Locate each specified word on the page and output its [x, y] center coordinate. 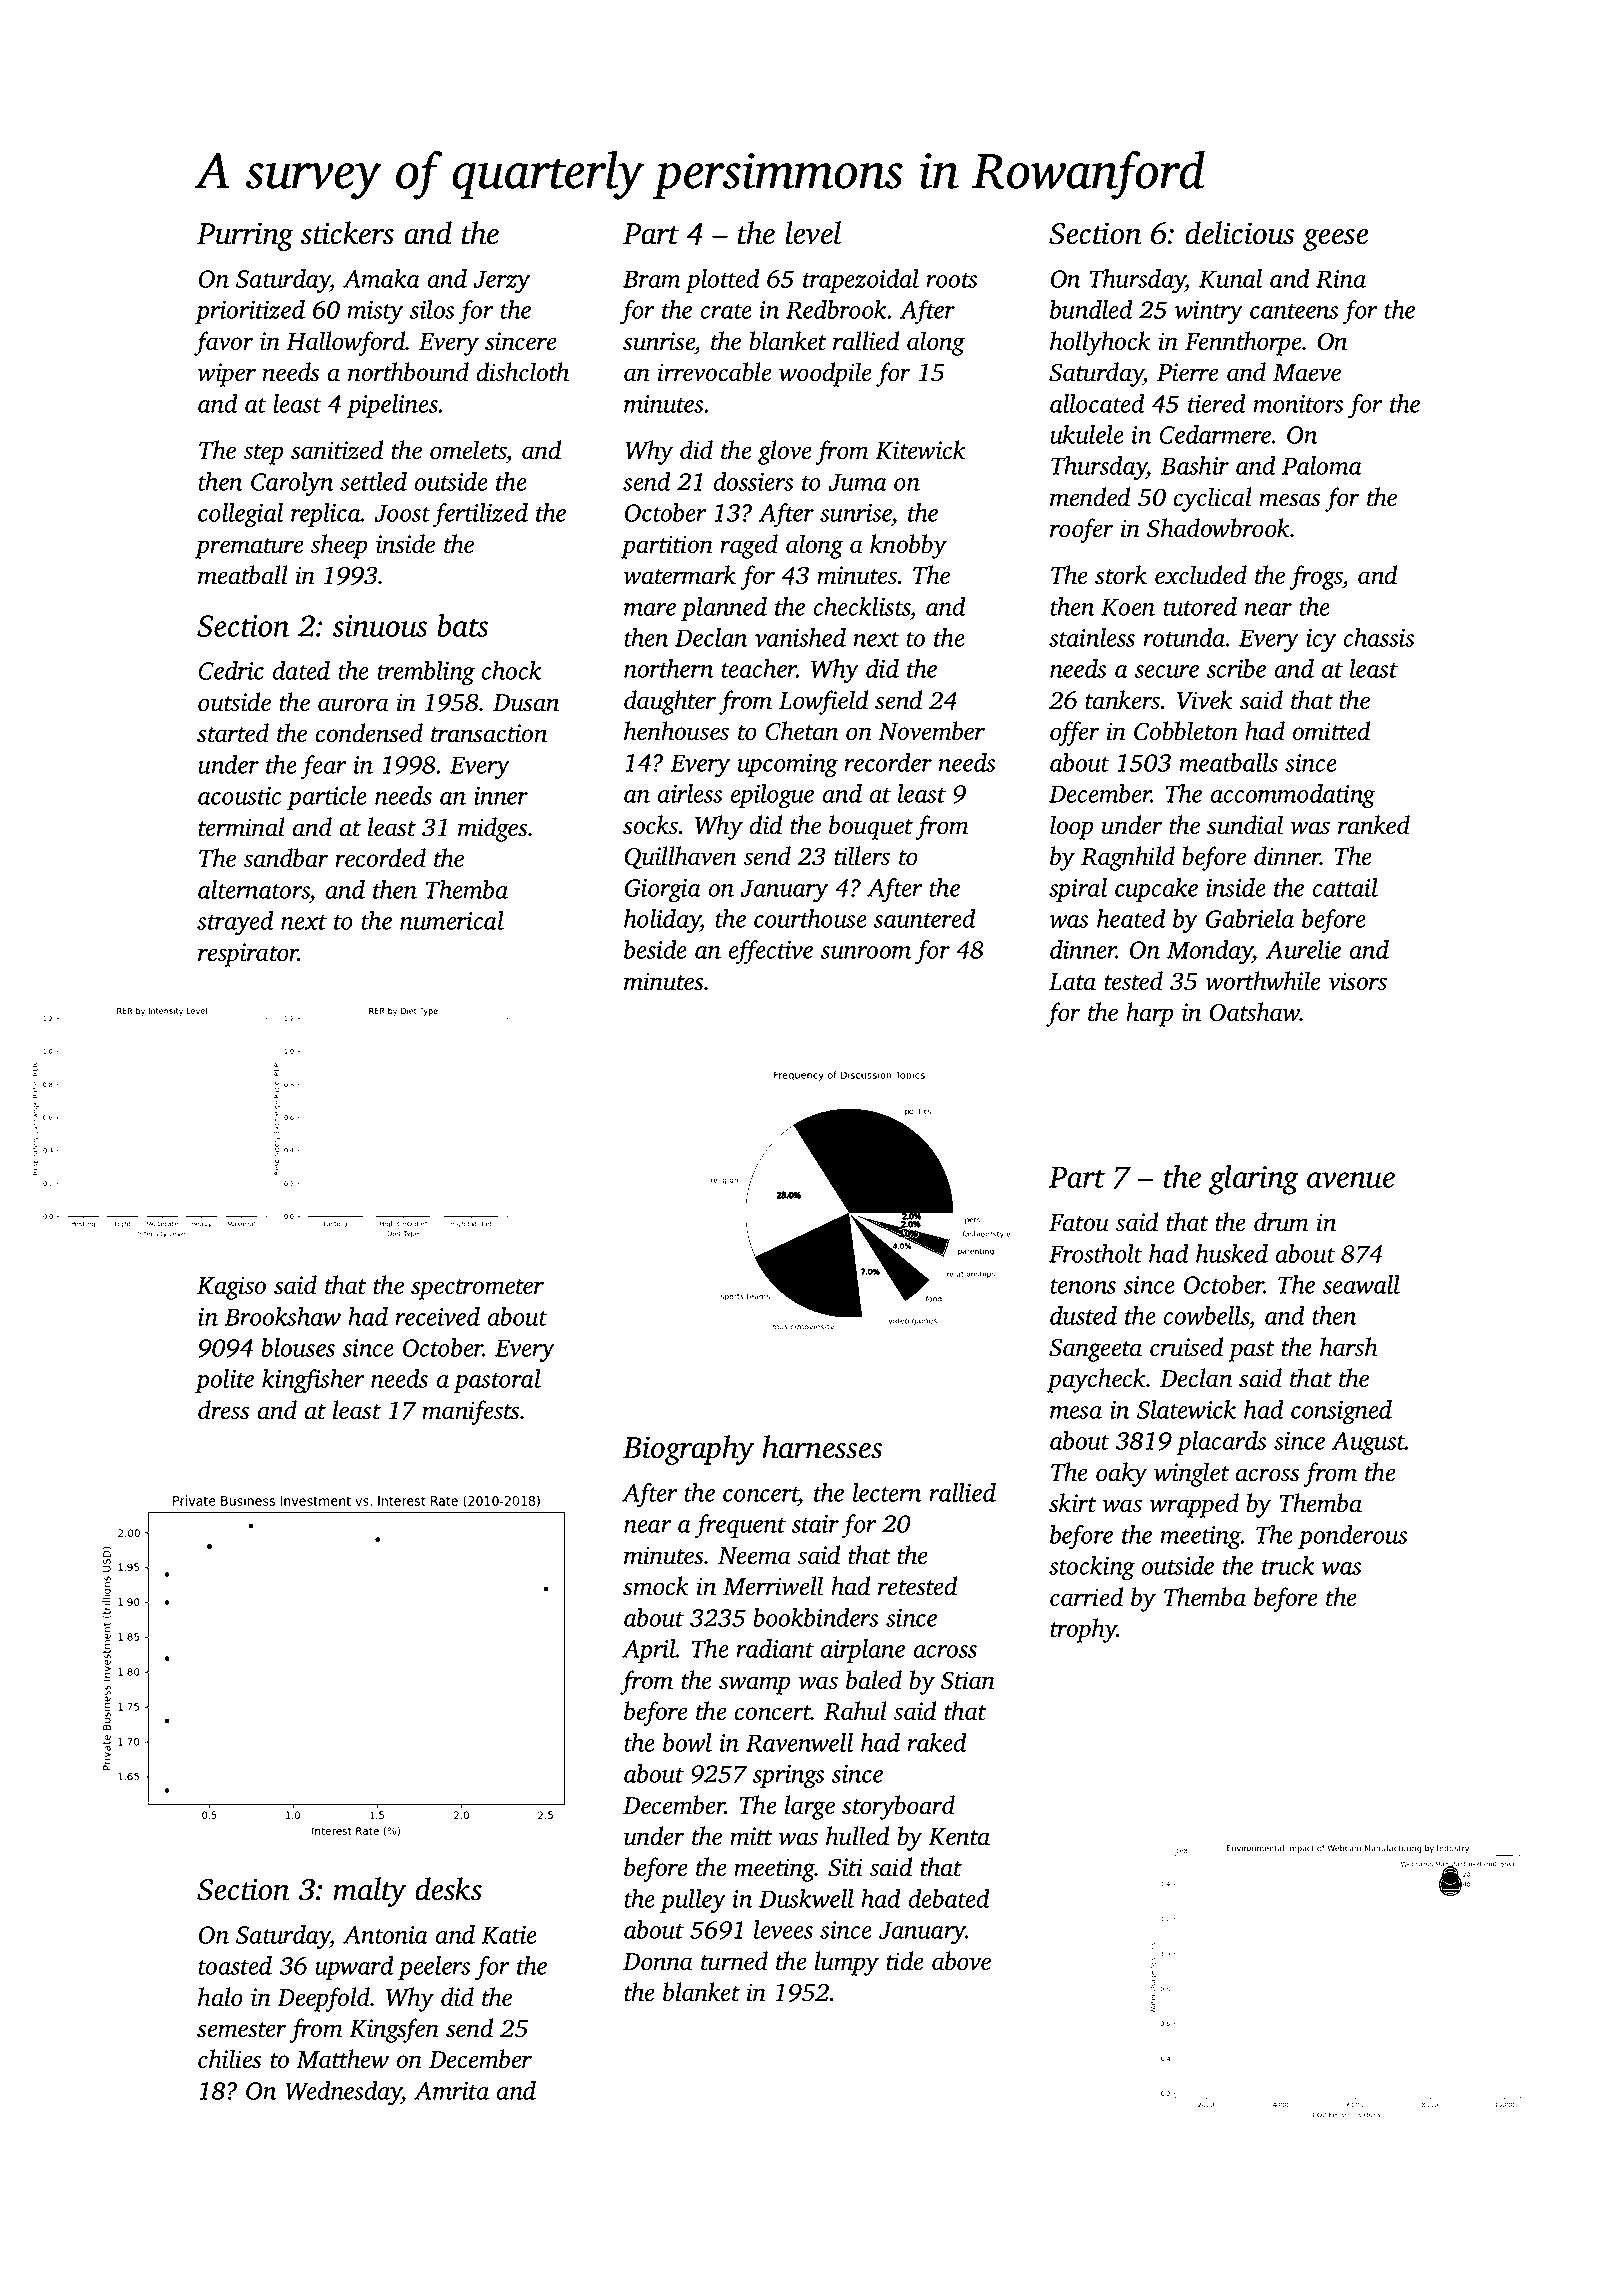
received [437, 1316]
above [961, 1961]
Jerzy [501, 282]
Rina [1341, 279]
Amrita [451, 2091]
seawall [1361, 1284]
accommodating [1293, 796]
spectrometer [477, 1289]
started [233, 733]
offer [1075, 733]
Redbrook [836, 309]
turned [734, 1961]
